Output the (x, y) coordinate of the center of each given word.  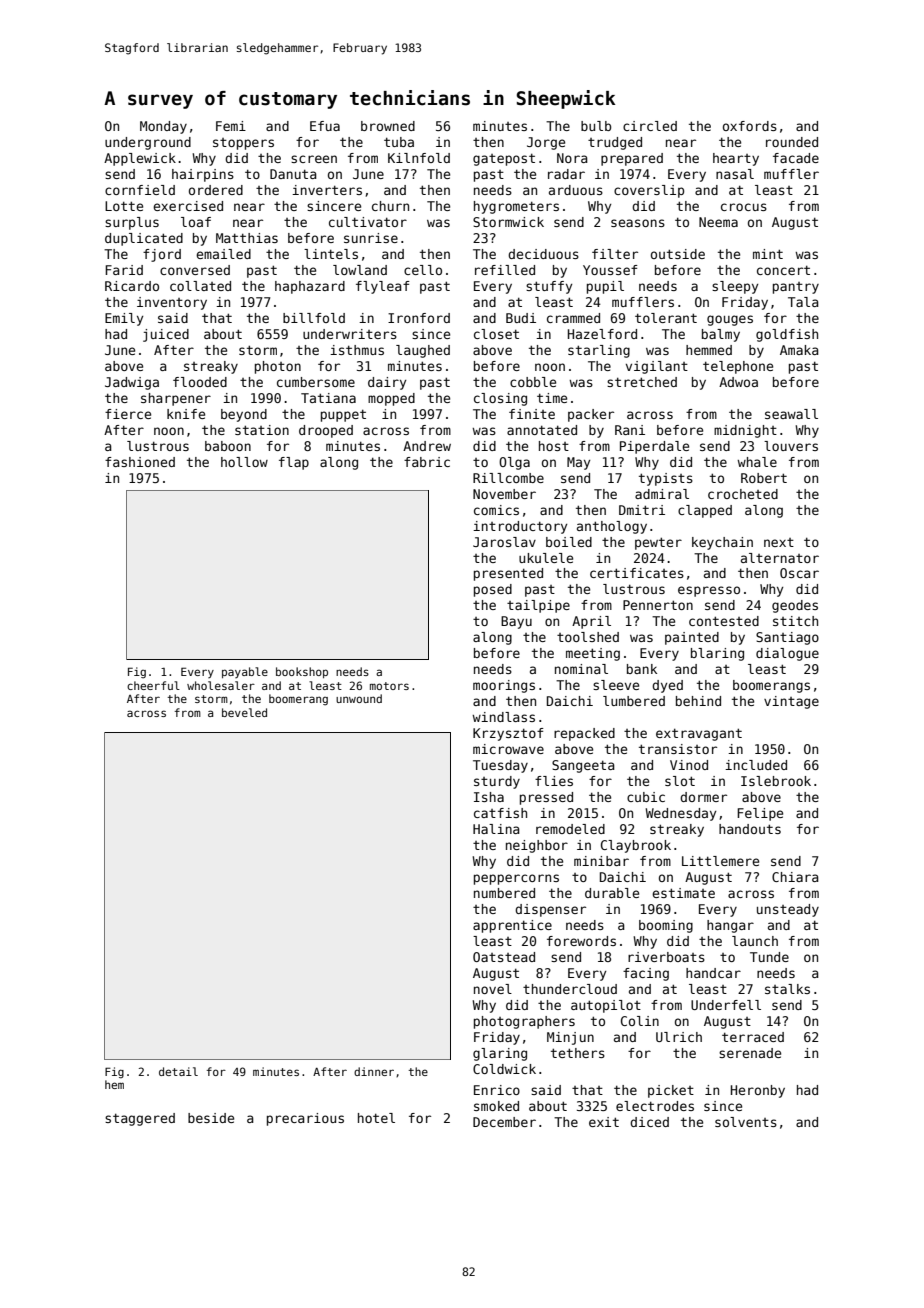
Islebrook (776, 781)
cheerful (153, 685)
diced (649, 1122)
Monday (163, 127)
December (504, 1122)
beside (211, 1118)
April (591, 622)
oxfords (750, 126)
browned (388, 126)
